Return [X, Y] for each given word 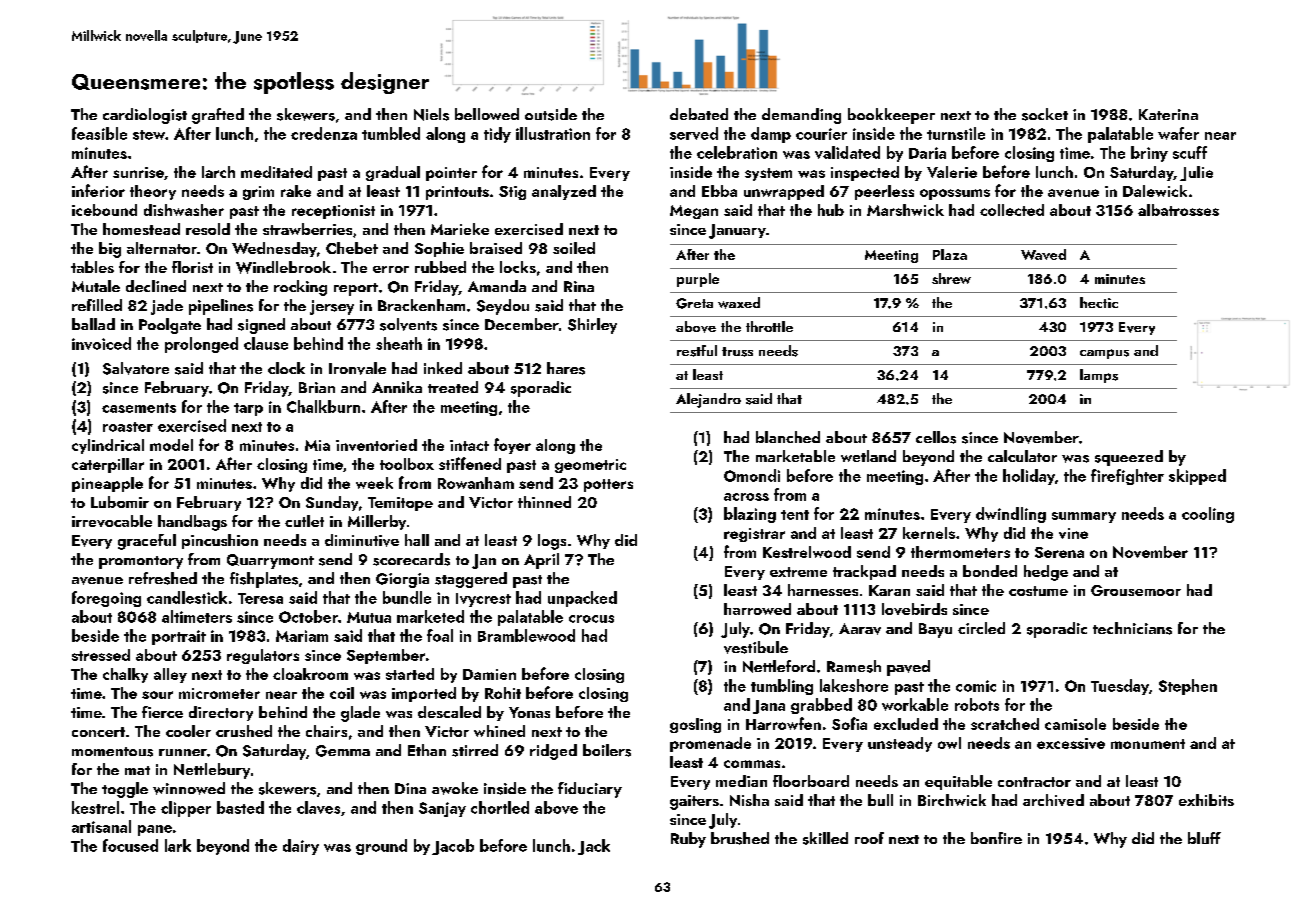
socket [1045, 114]
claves [318, 807]
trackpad [864, 572]
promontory [141, 562]
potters [608, 485]
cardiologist [145, 116]
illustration [553, 133]
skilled [825, 838]
